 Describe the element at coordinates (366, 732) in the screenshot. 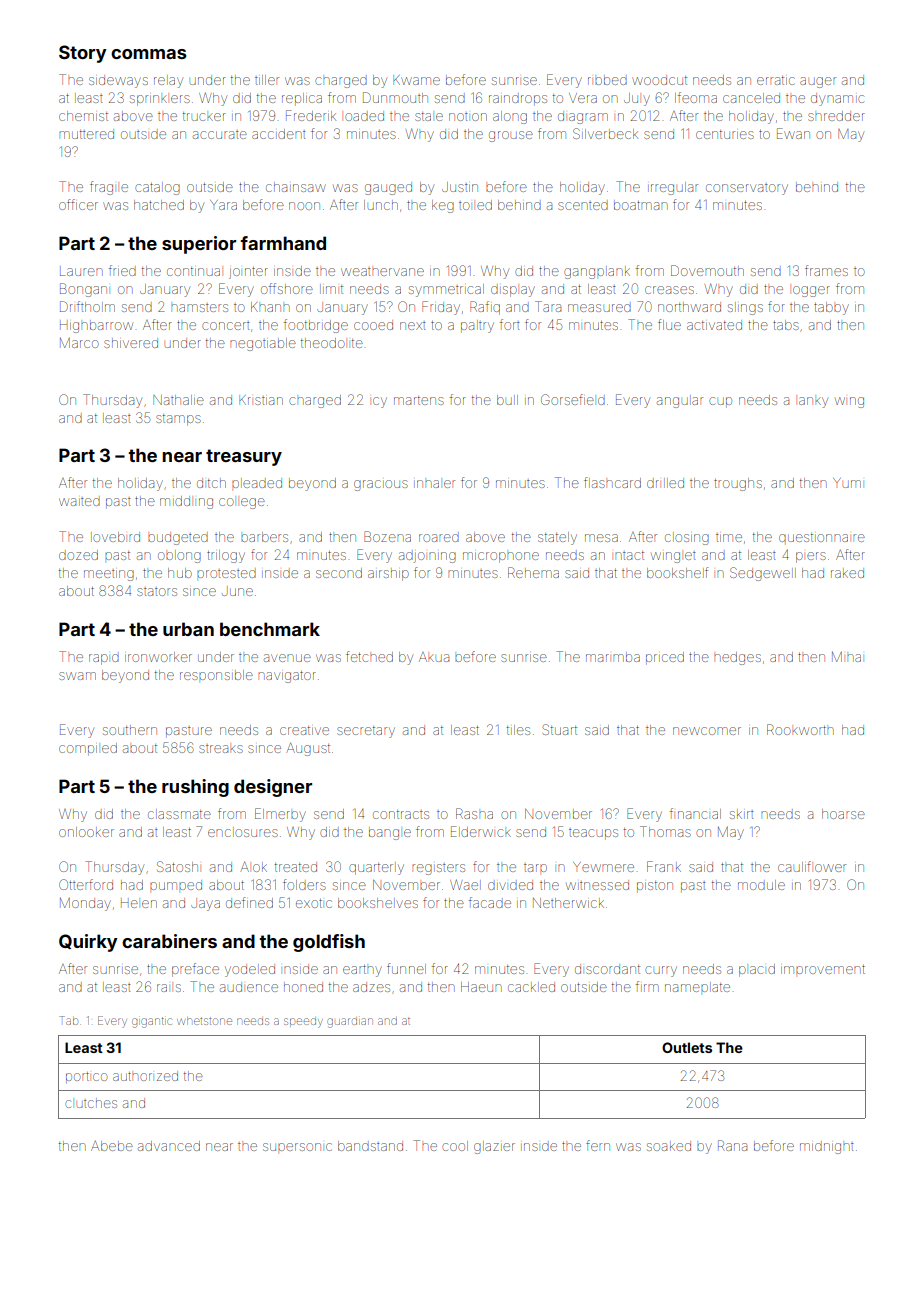

I see `secretary` at that location.
